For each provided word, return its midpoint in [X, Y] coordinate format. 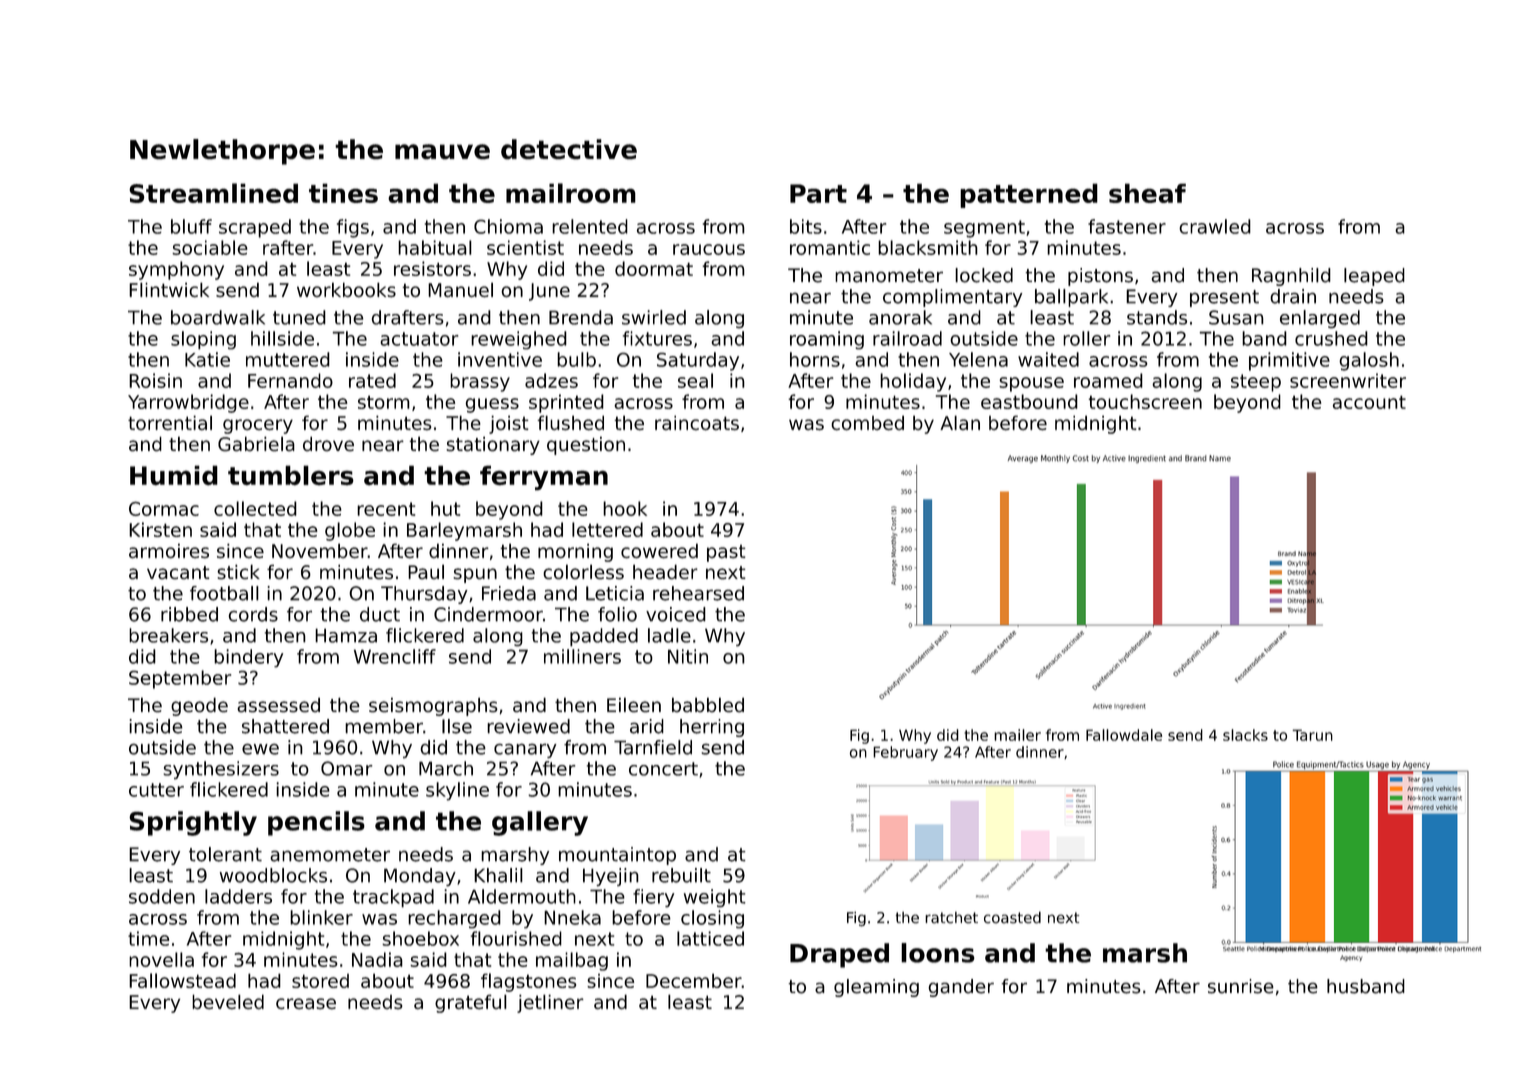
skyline [457, 791]
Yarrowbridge [188, 403]
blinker [321, 917]
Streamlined [213, 193]
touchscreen [1145, 401]
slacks [1245, 735]
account [1369, 402]
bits [806, 226]
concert [663, 769]
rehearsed [698, 593]
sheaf [1147, 193]
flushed [570, 422]
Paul [426, 572]
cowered [659, 550]
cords [253, 614]
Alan [960, 422]
